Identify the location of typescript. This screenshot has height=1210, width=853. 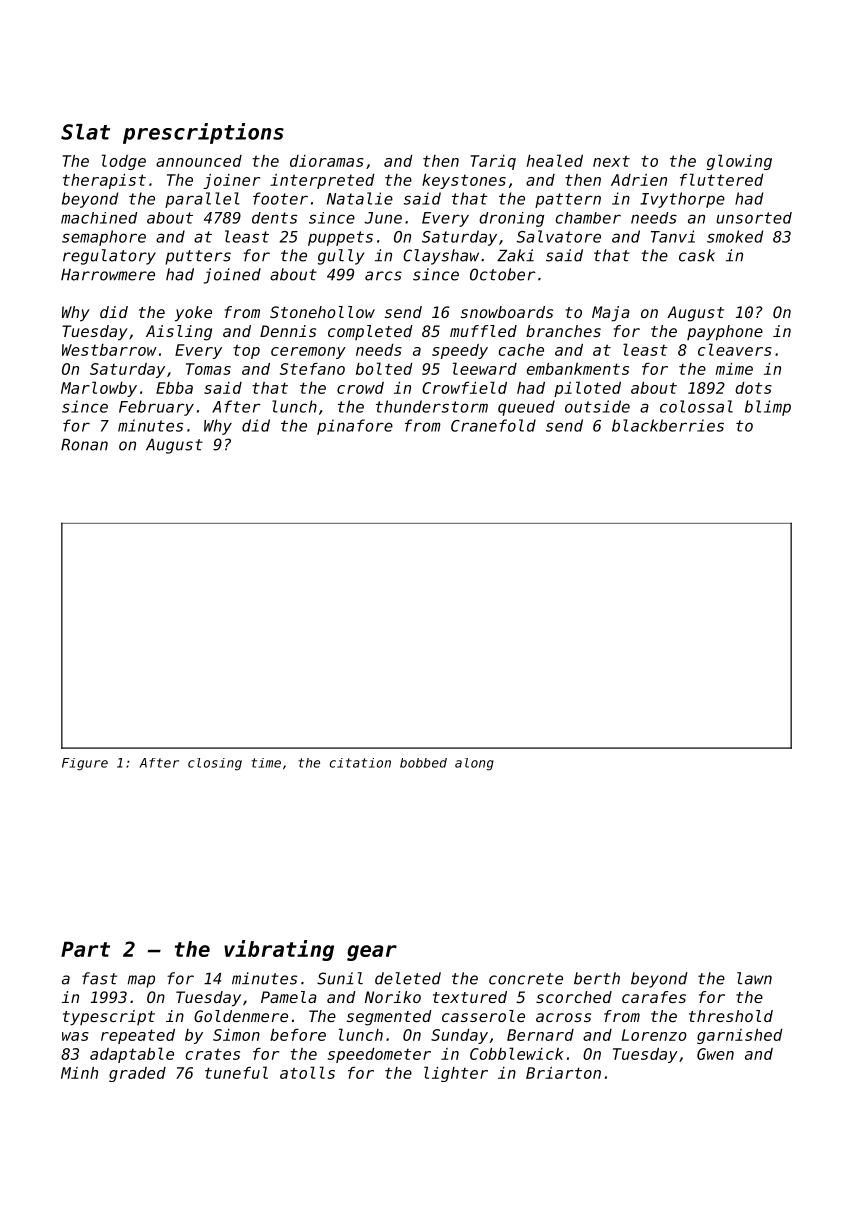
(109, 1018).
